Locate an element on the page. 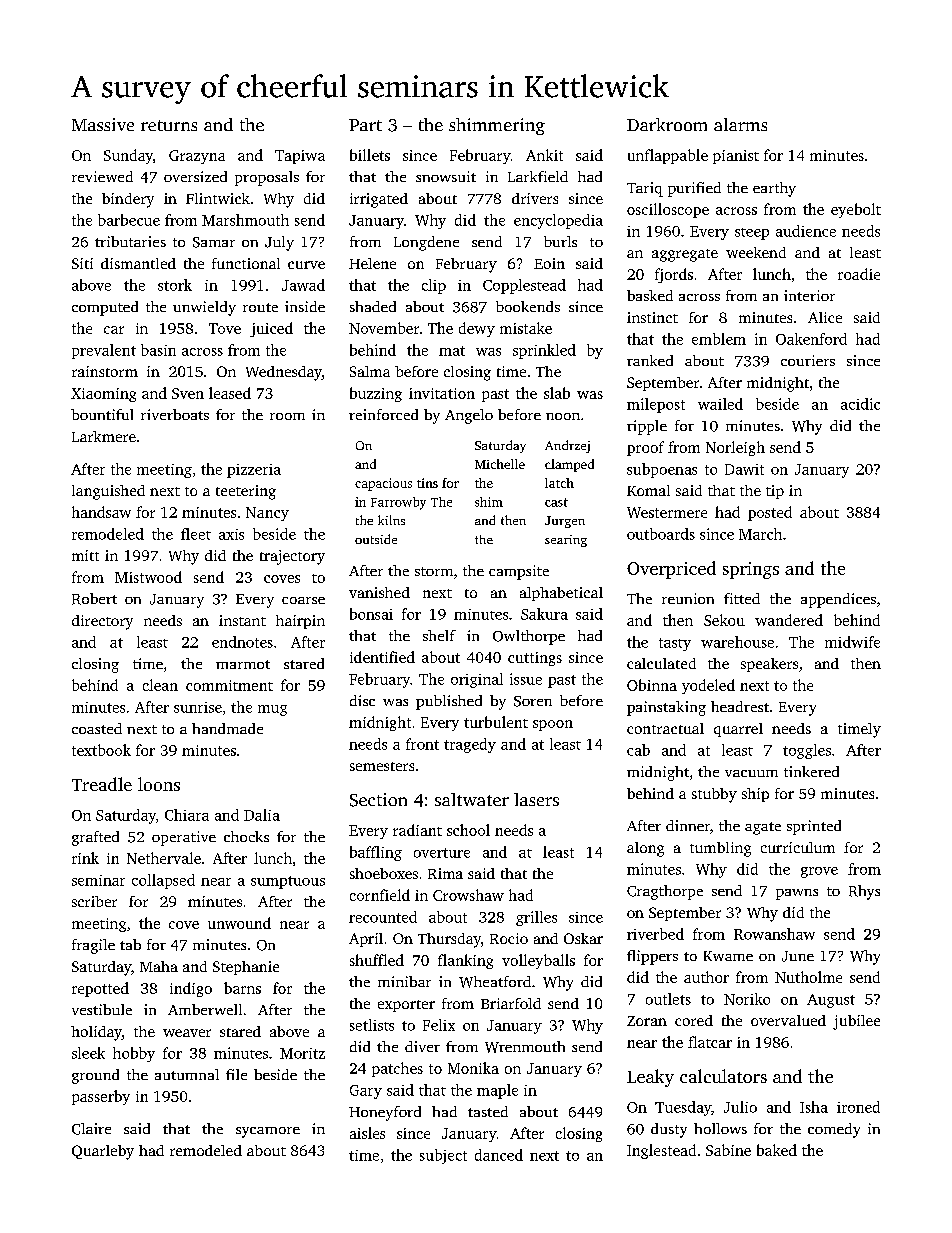  Xiaoming is located at coordinates (103, 395).
